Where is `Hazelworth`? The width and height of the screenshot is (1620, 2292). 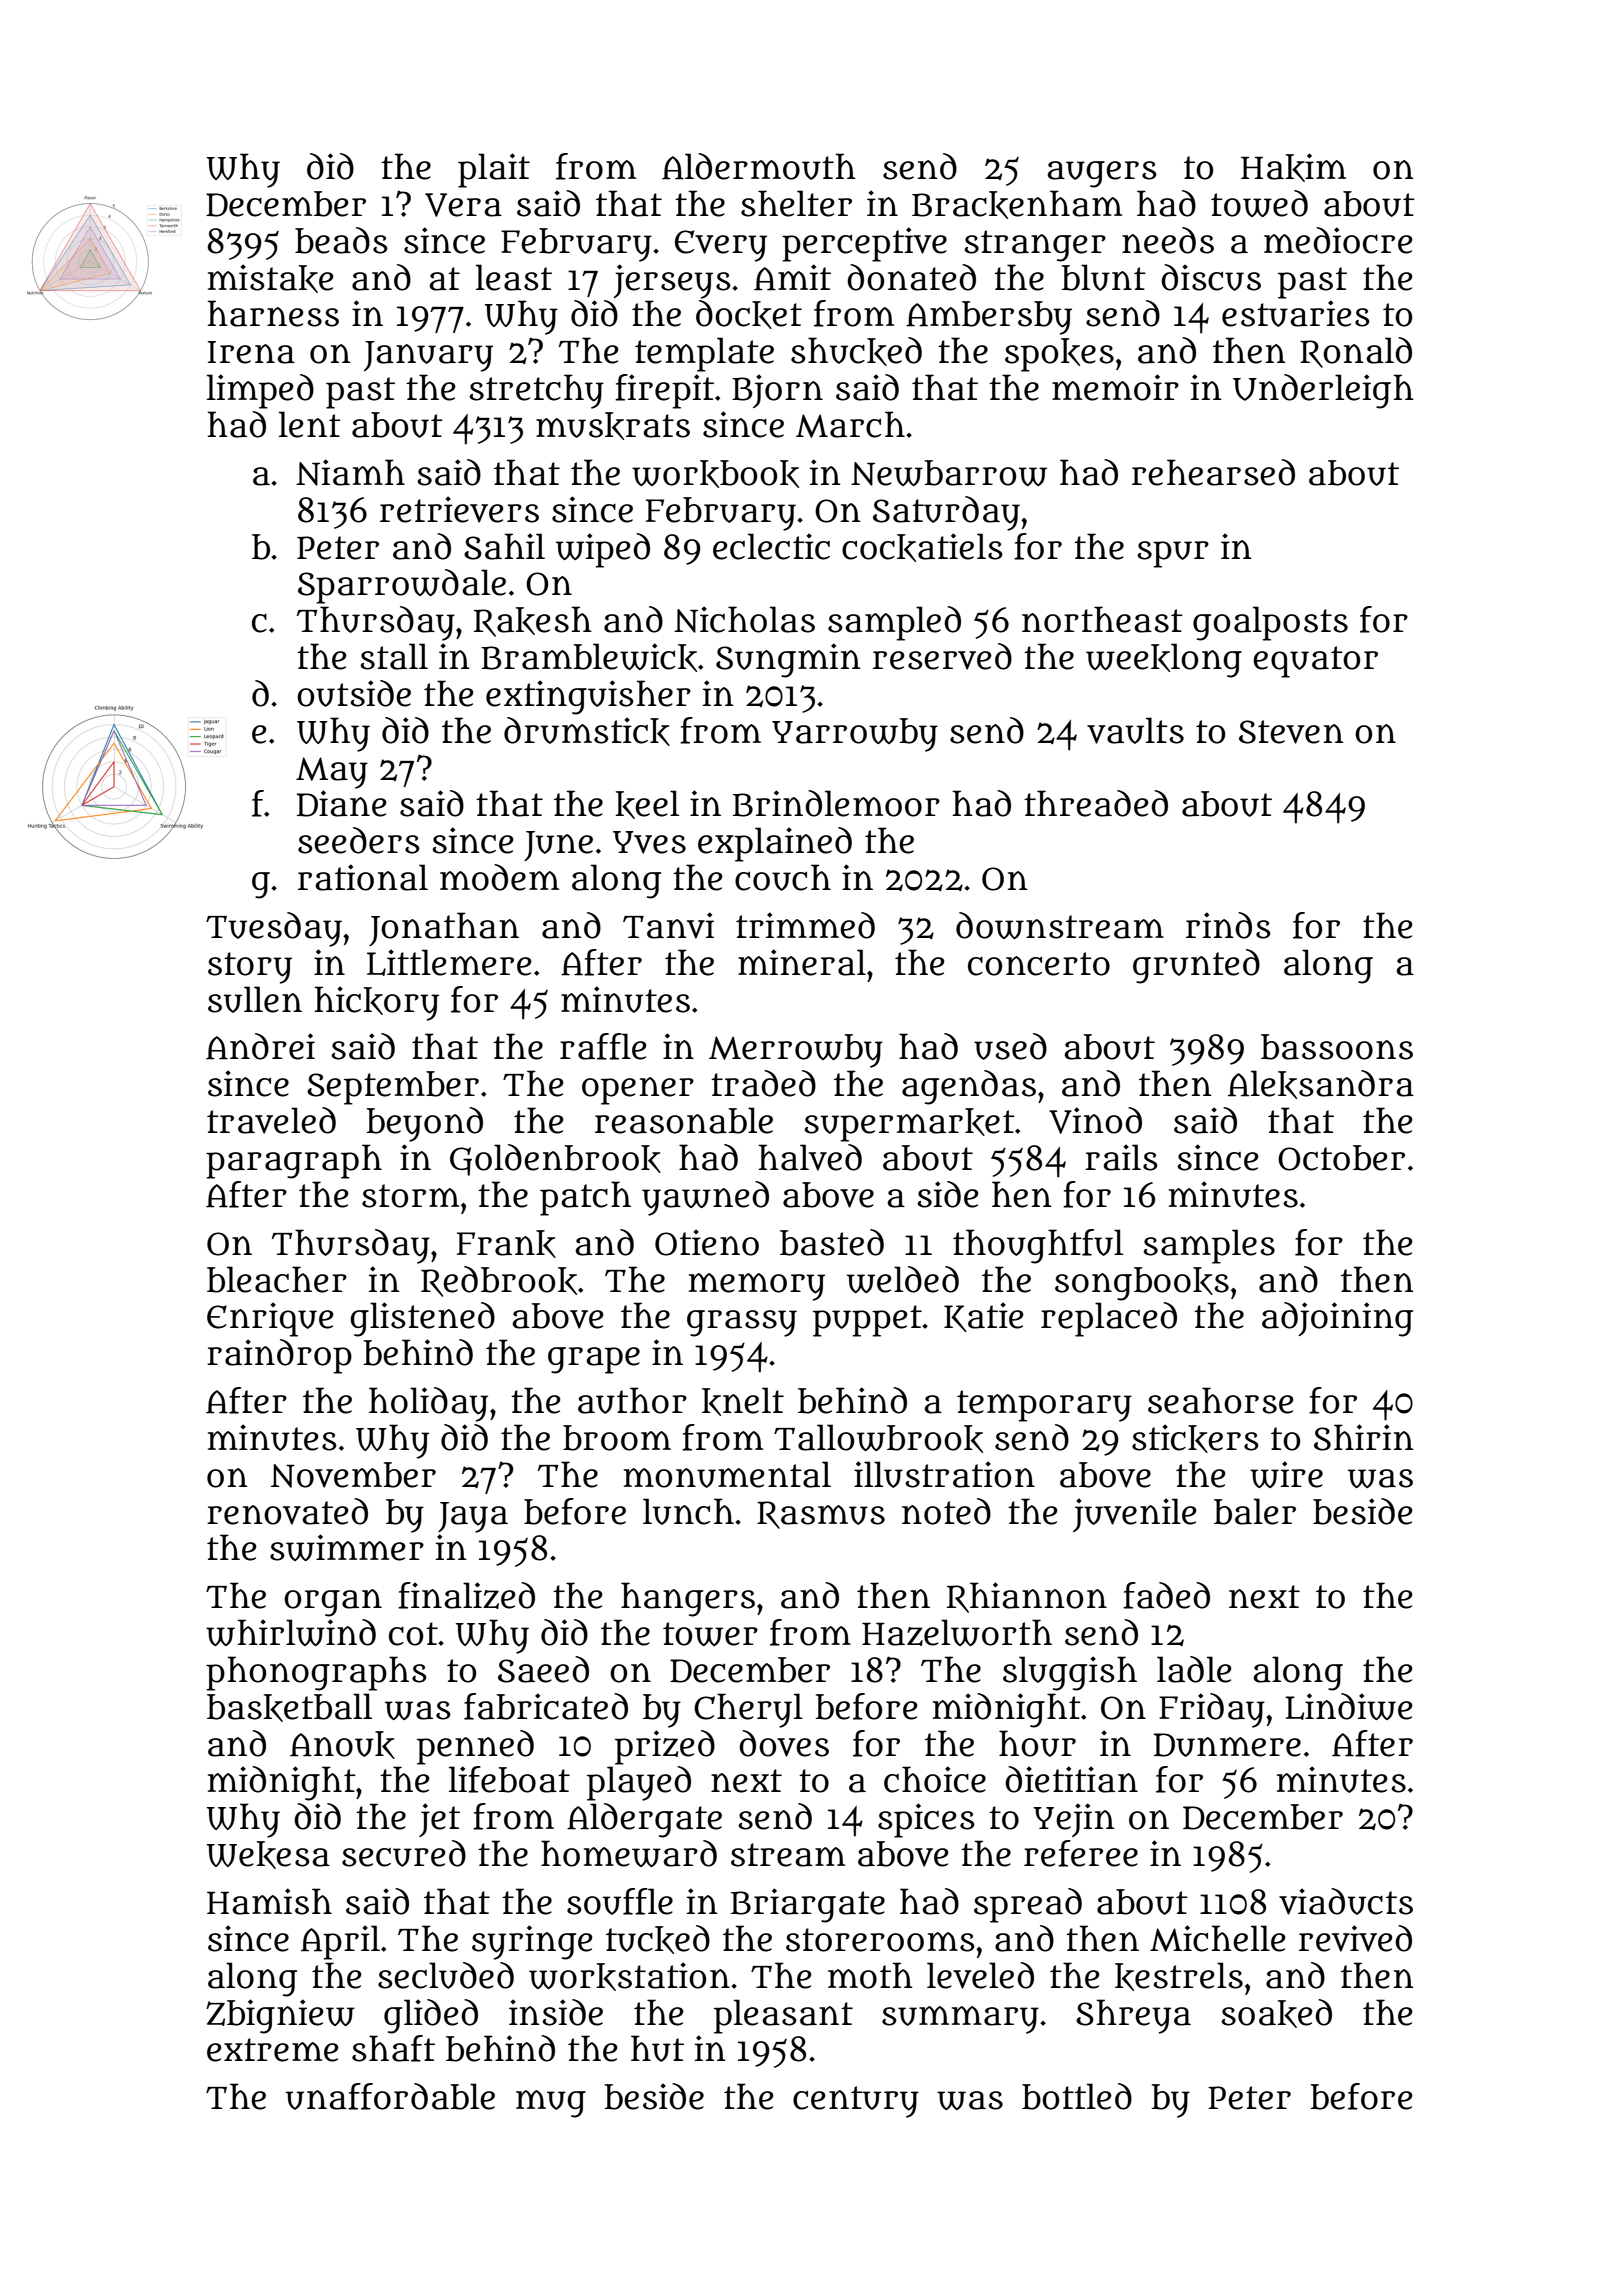 Hazelworth is located at coordinates (957, 1632).
